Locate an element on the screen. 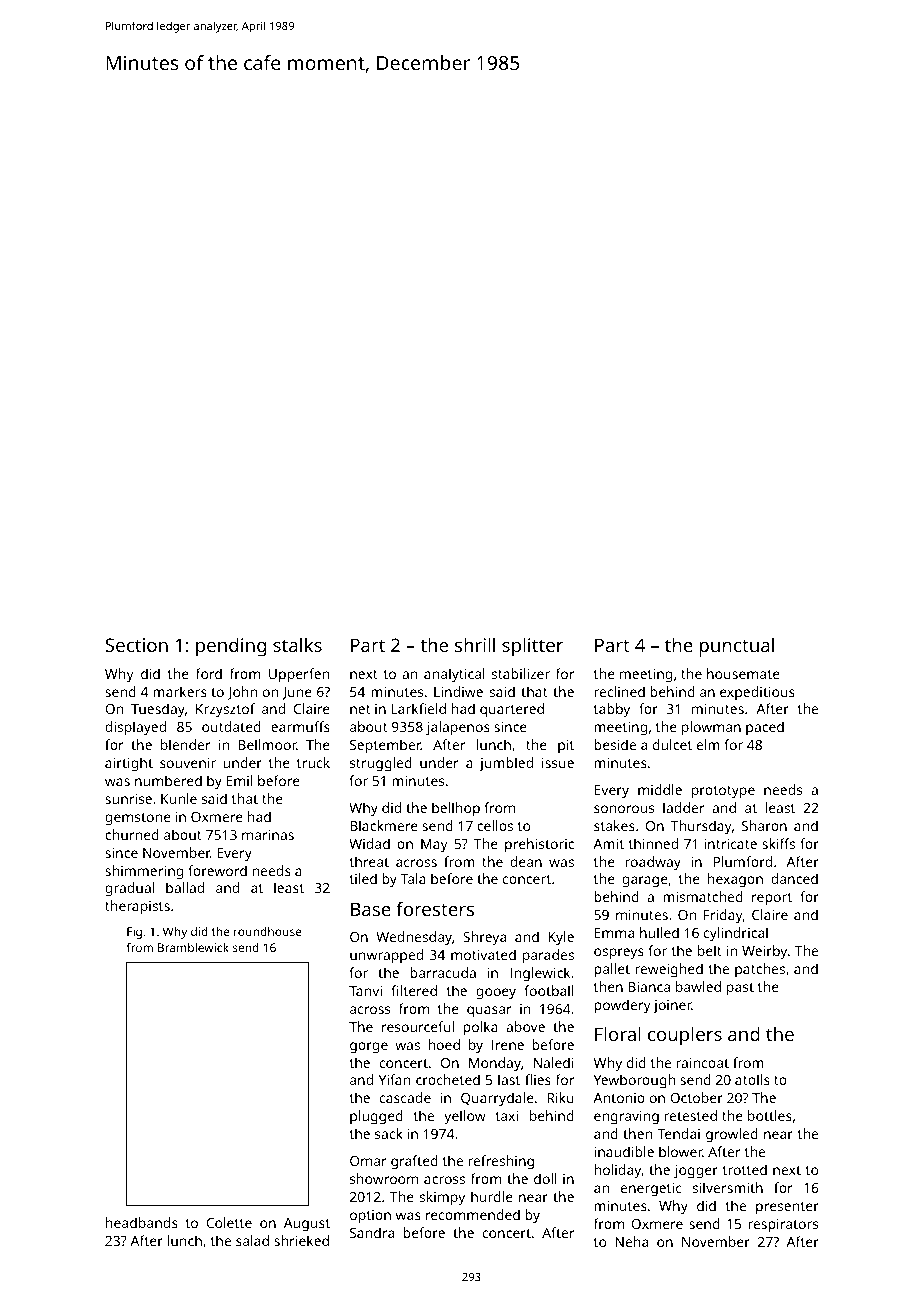 The height and width of the screenshot is (1308, 924). punctual is located at coordinates (737, 647).
